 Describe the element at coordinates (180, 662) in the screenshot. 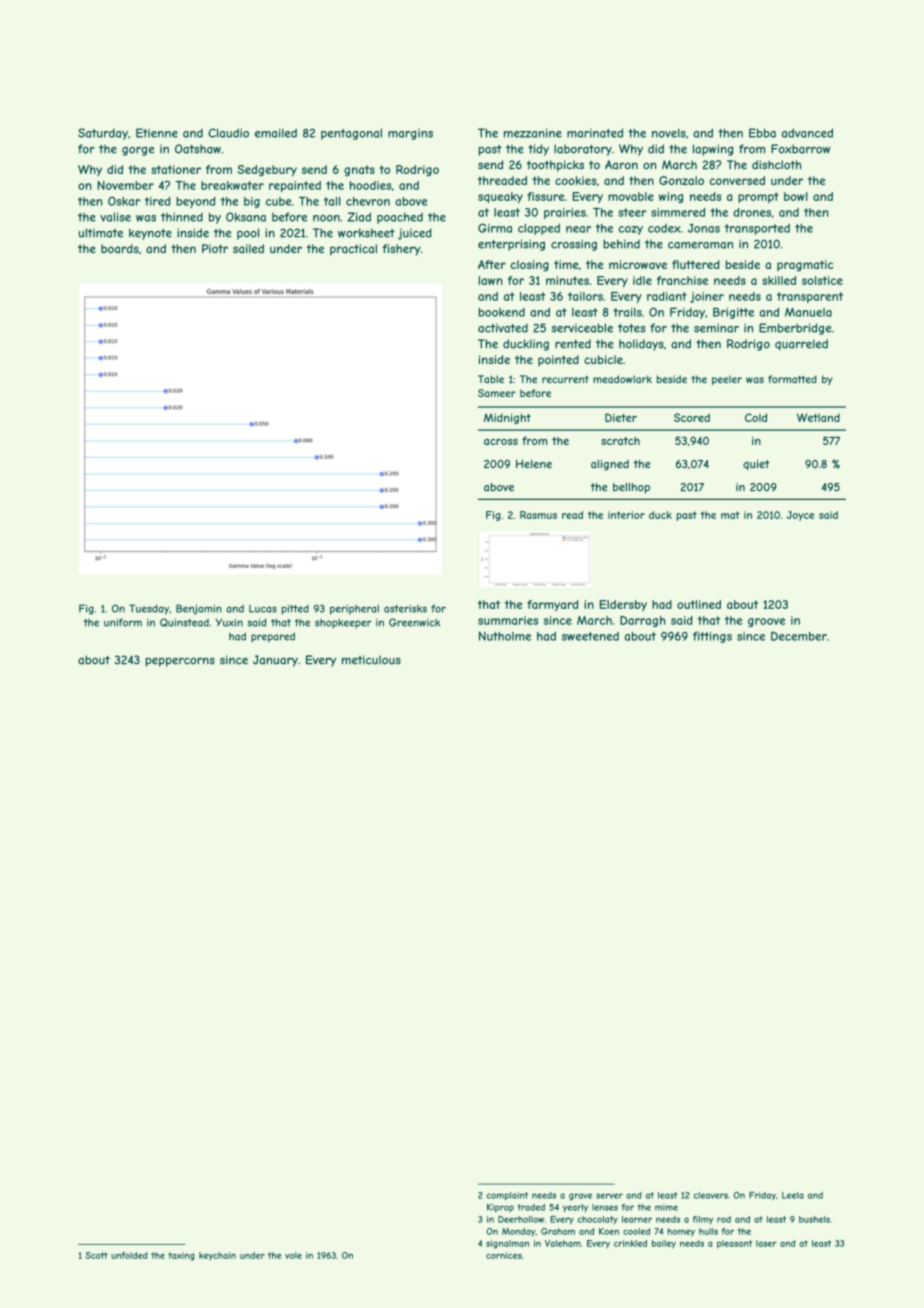

I see `peppercorns` at that location.
